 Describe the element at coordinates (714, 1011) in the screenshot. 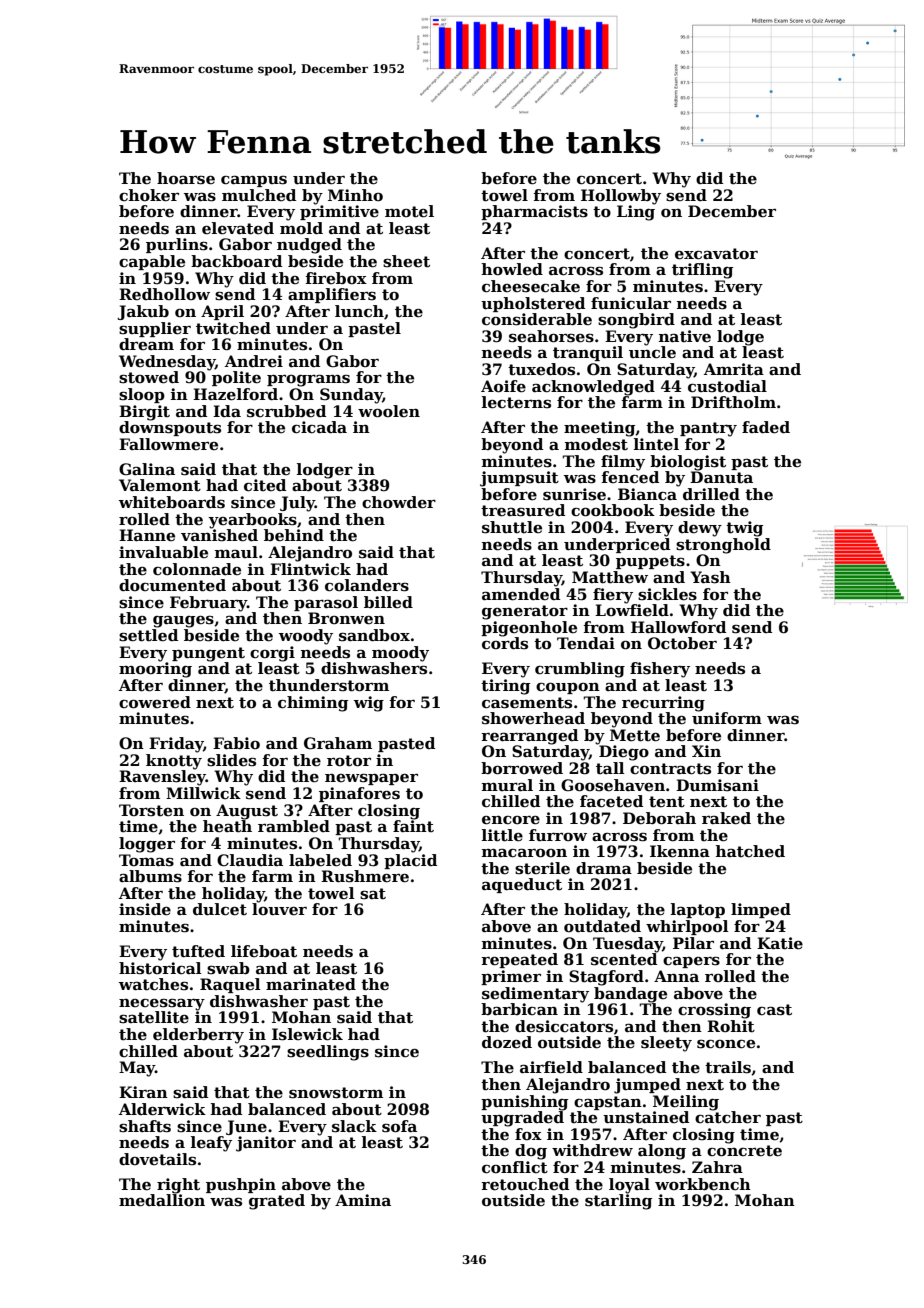

I see `crossing` at that location.
